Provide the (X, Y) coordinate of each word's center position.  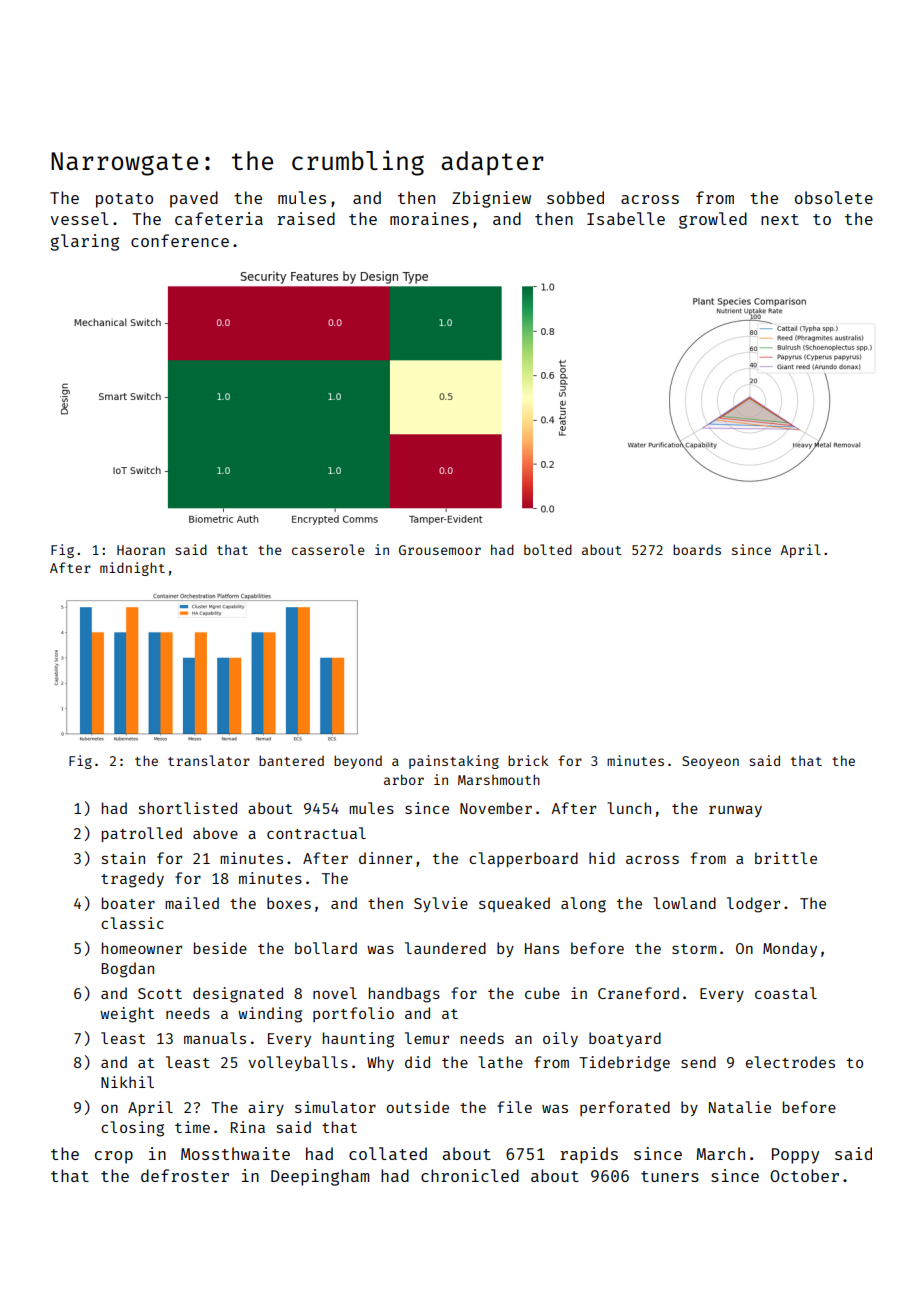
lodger (753, 905)
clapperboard (523, 859)
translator (209, 760)
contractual (316, 833)
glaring (84, 242)
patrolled (142, 834)
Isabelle (626, 218)
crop (114, 1157)
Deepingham (320, 1177)
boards (697, 549)
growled (713, 220)
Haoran (141, 550)
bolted (548, 549)
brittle (786, 858)
